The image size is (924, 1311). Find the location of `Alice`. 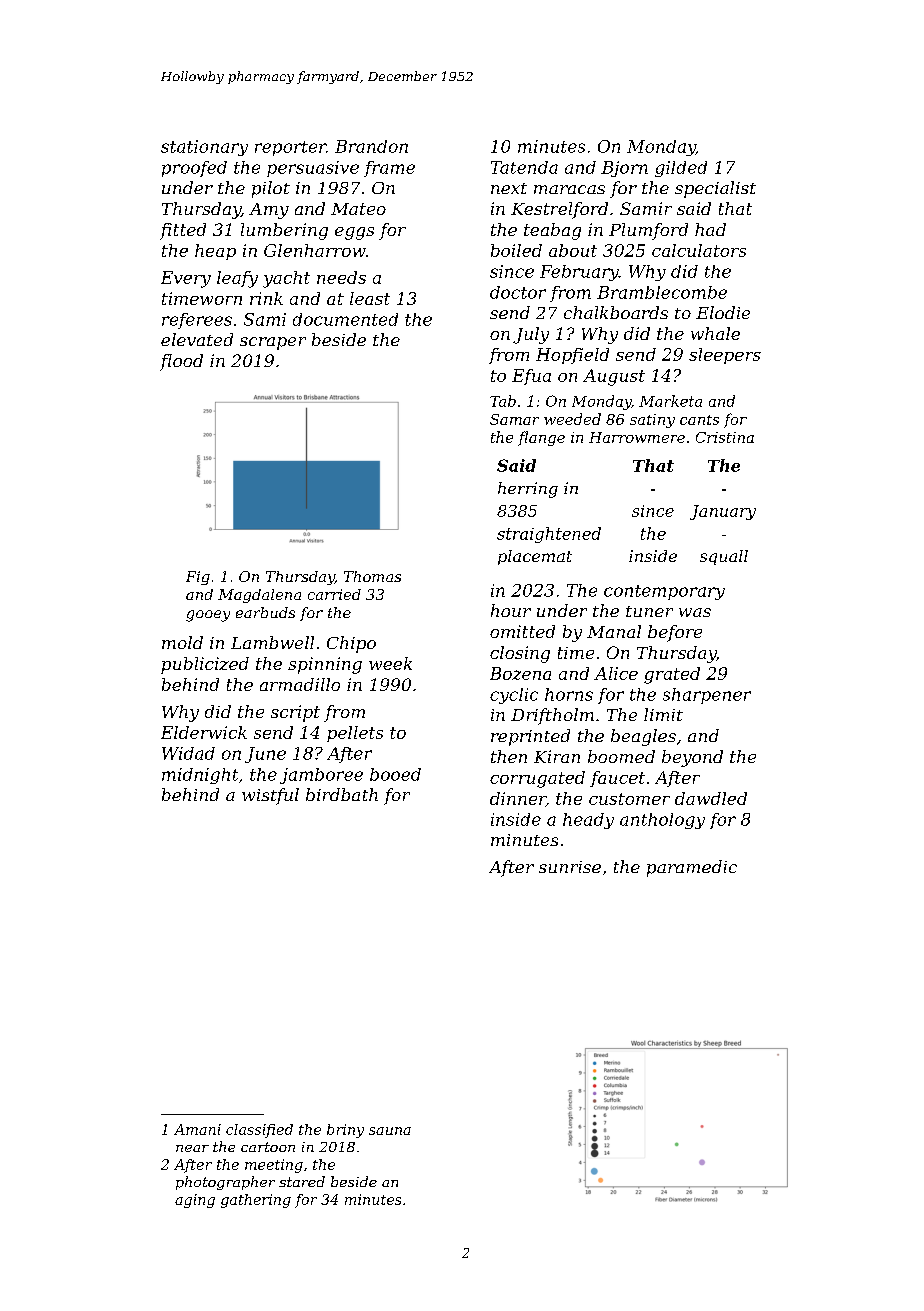

Alice is located at coordinates (616, 673).
